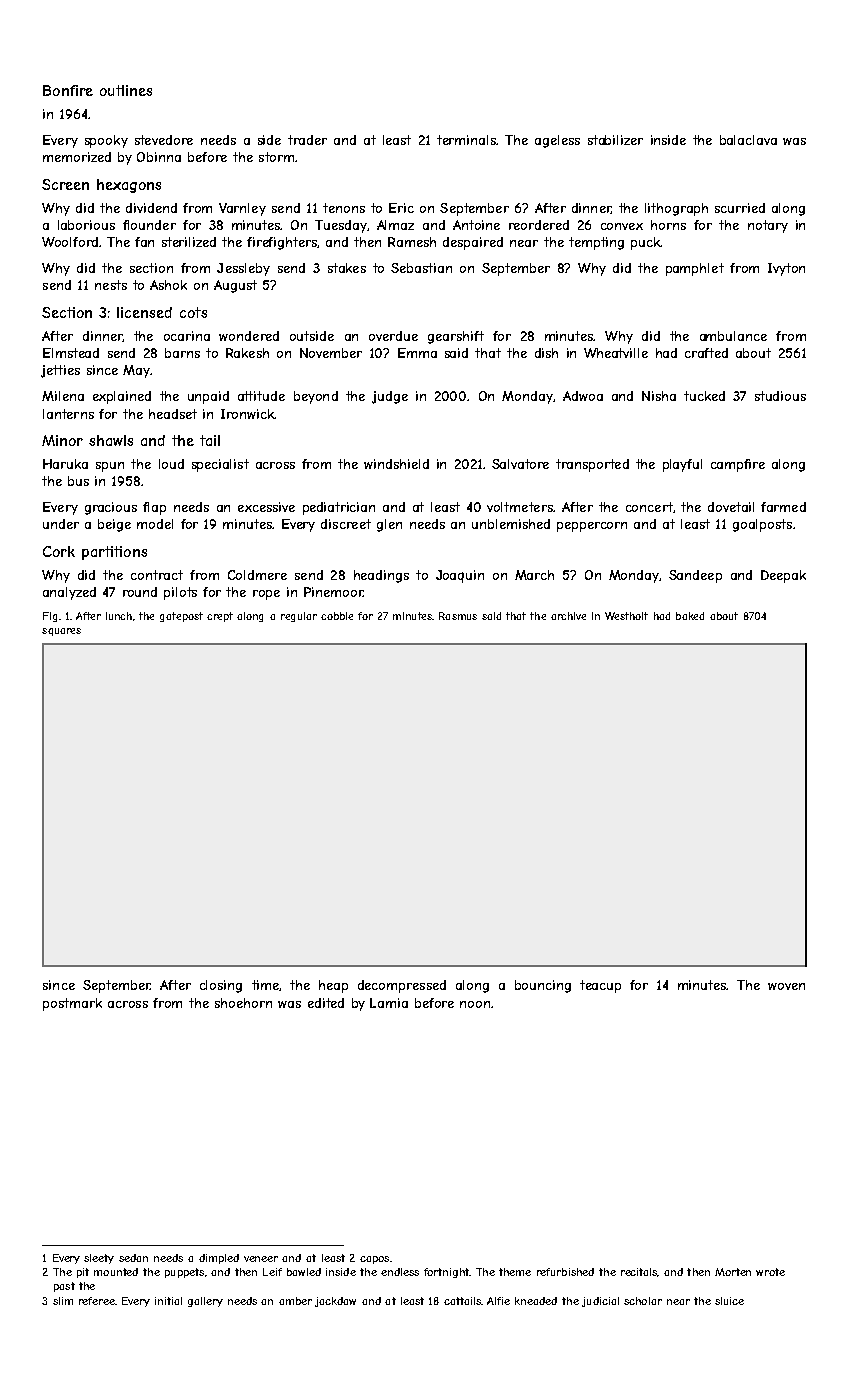  What do you see at coordinates (221, 986) in the screenshot?
I see `closing` at bounding box center [221, 986].
